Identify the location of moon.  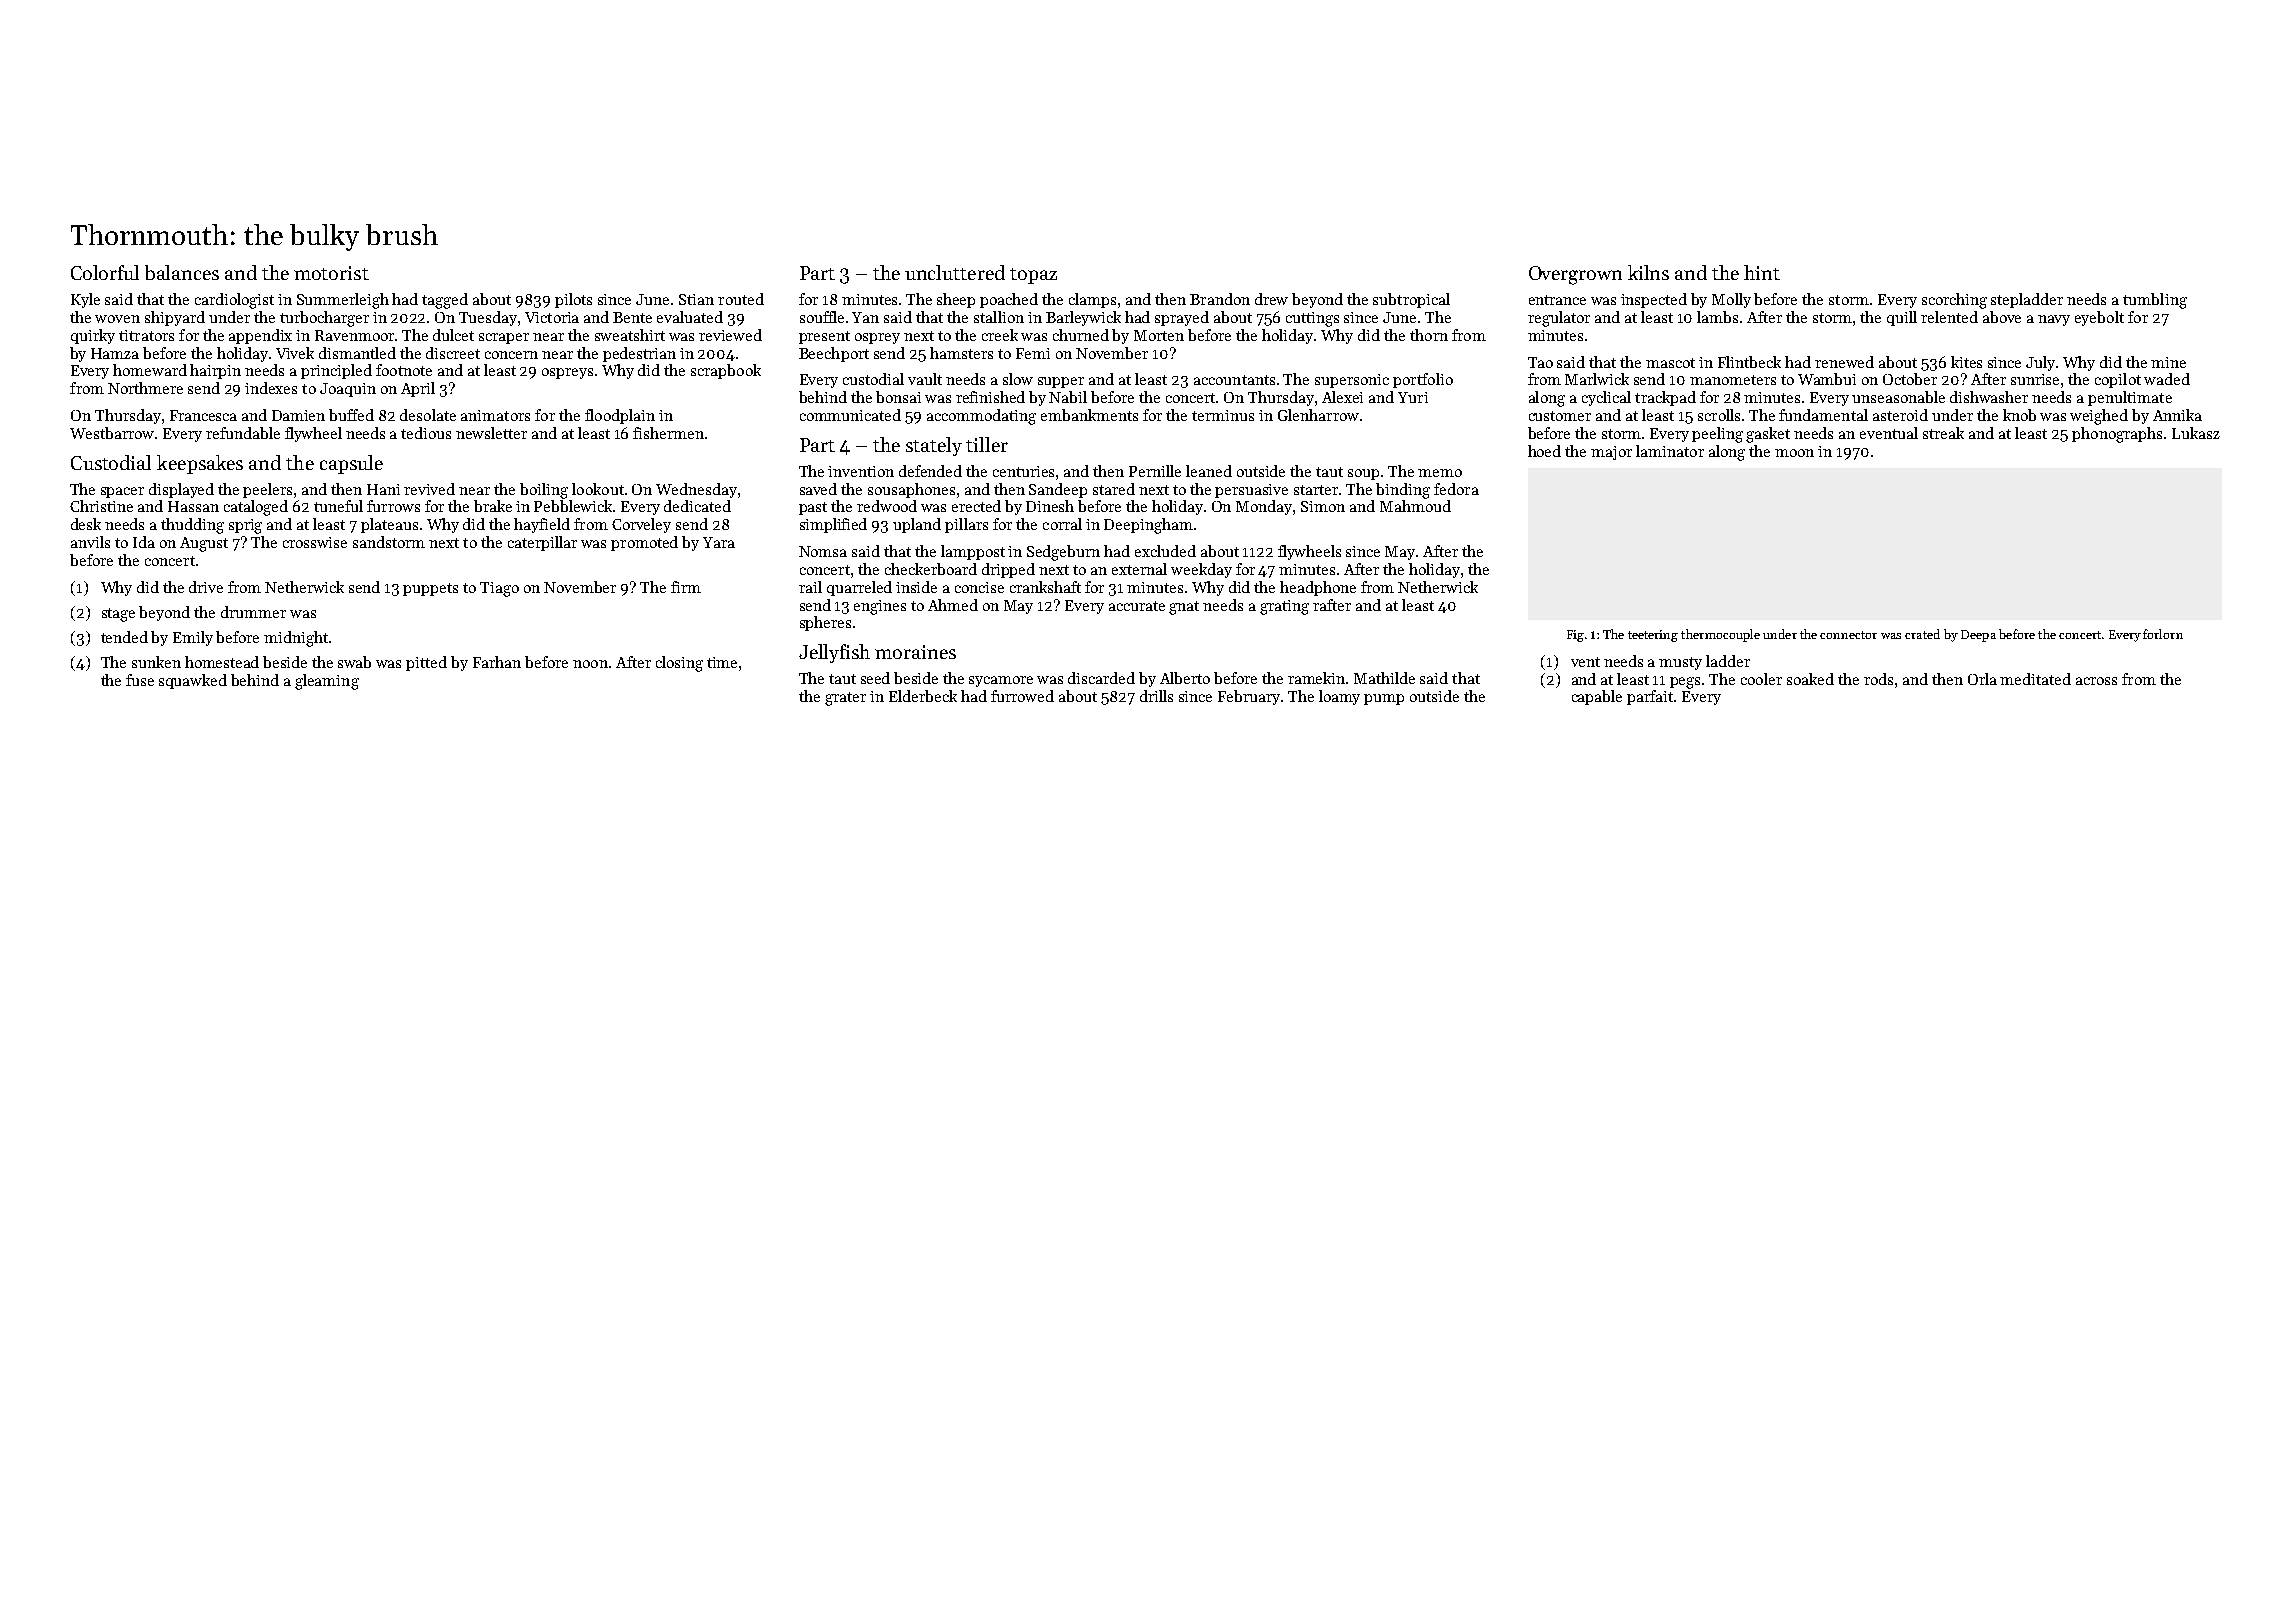
(1794, 453).
